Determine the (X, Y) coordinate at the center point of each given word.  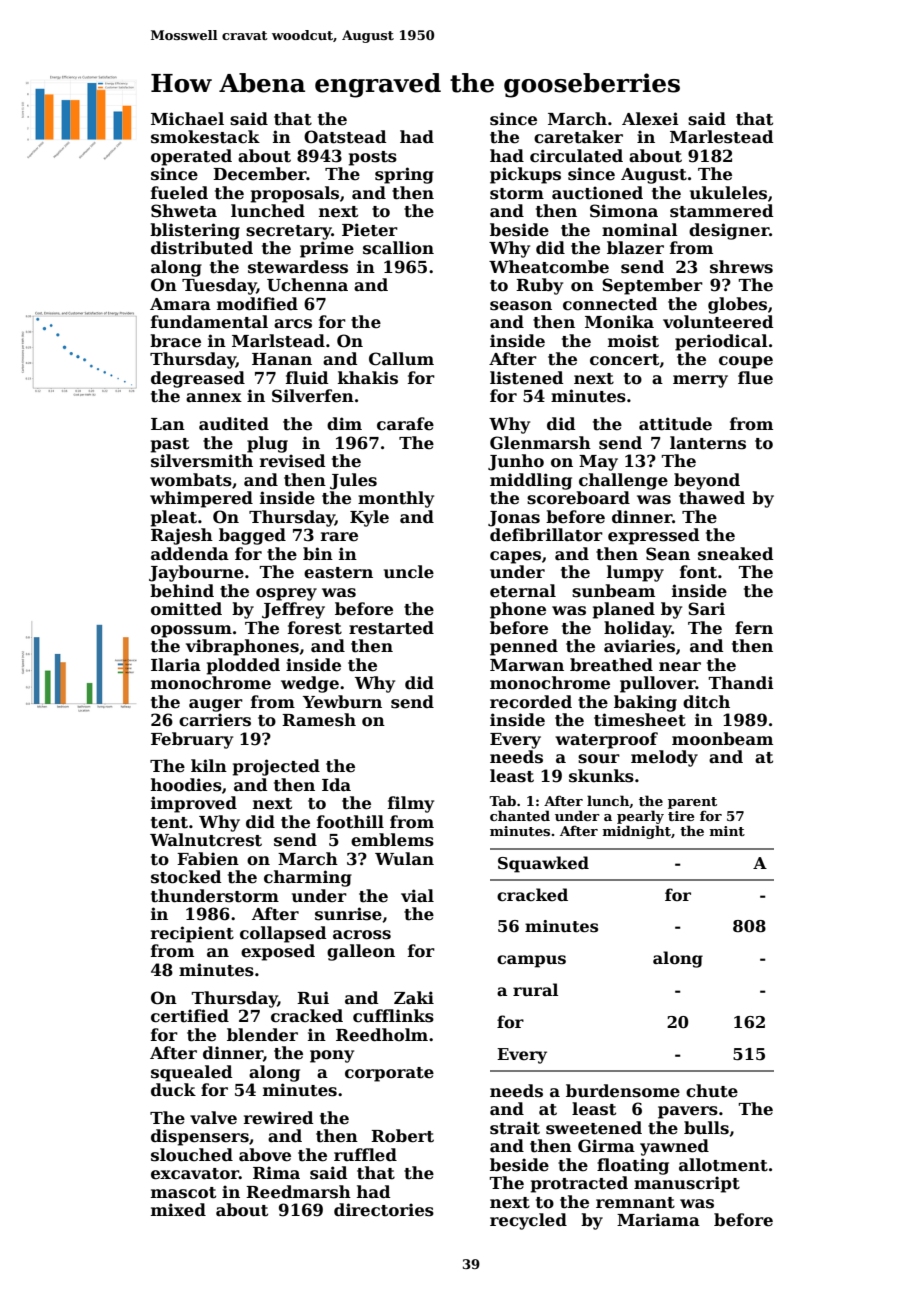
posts (373, 158)
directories (384, 1210)
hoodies (186, 785)
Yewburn (342, 702)
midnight (636, 832)
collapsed (283, 934)
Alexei (650, 119)
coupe (746, 362)
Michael (187, 119)
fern (754, 628)
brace (175, 341)
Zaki (414, 997)
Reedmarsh (298, 1192)
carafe (405, 424)
